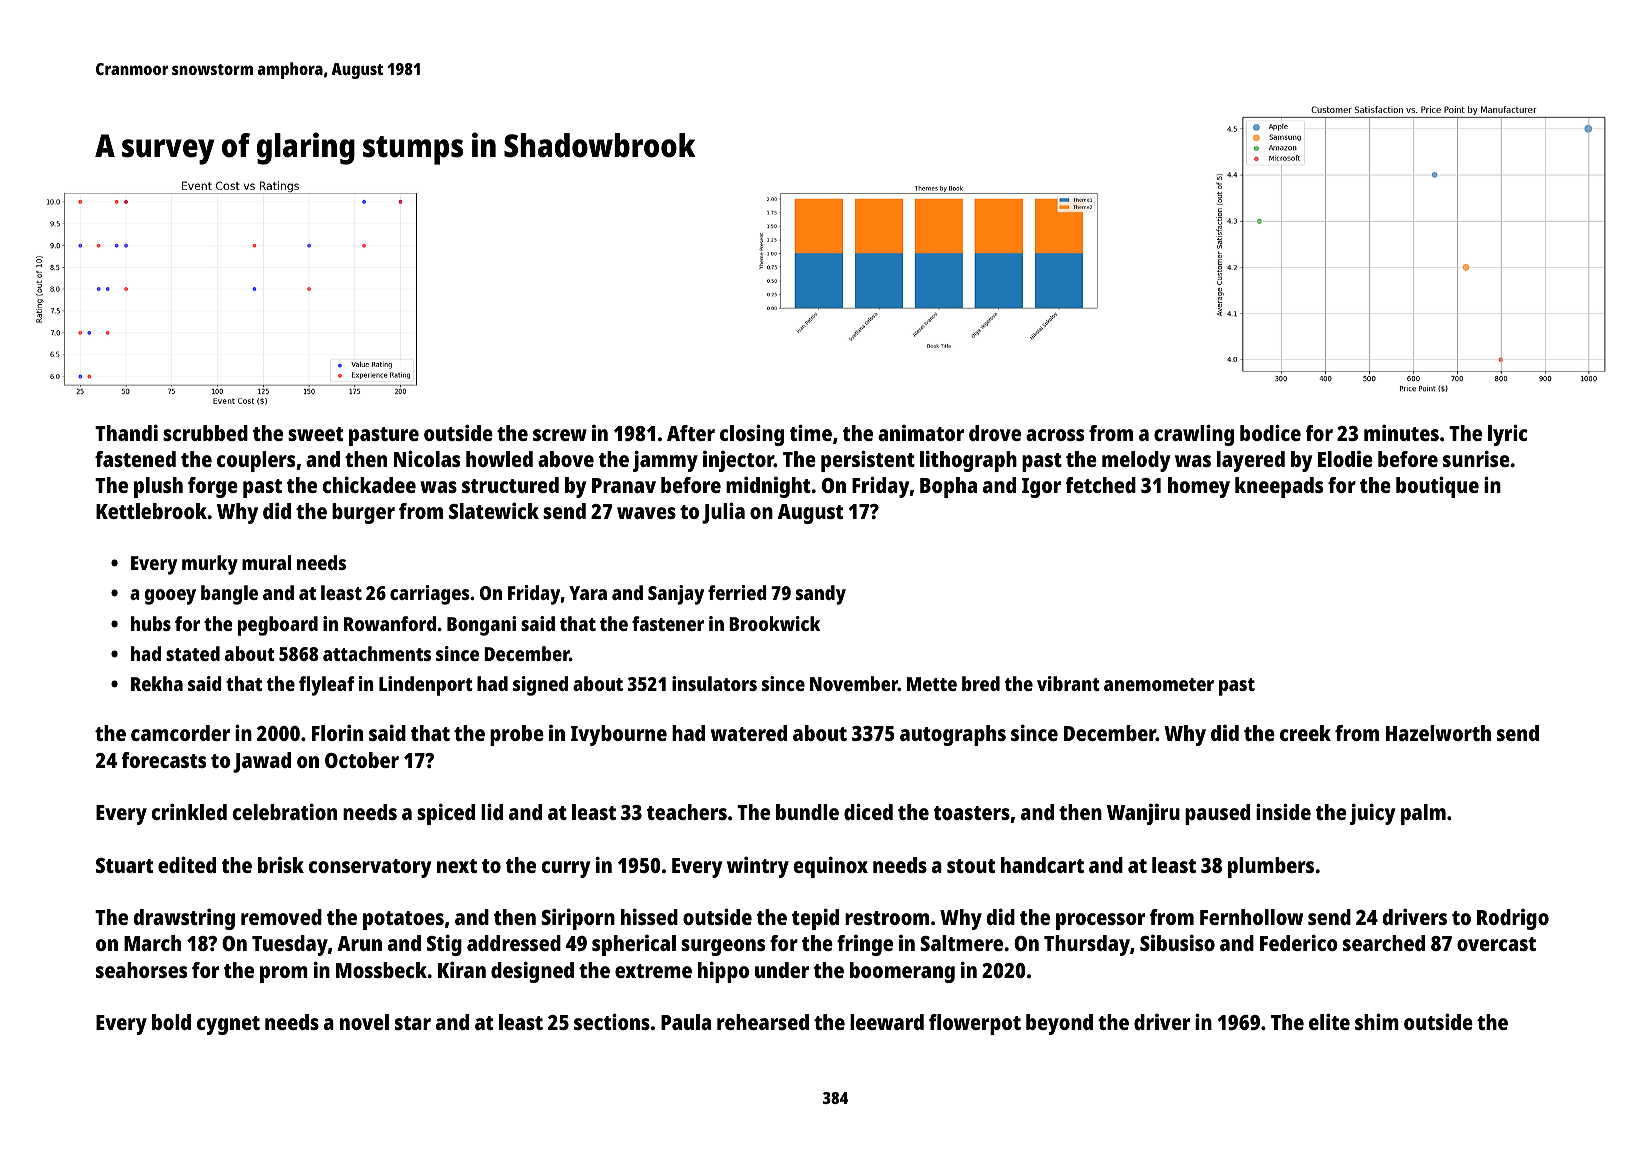 Image resolution: width=1645 pixels, height=1163 pixels. I want to click on boutique, so click(1437, 487).
